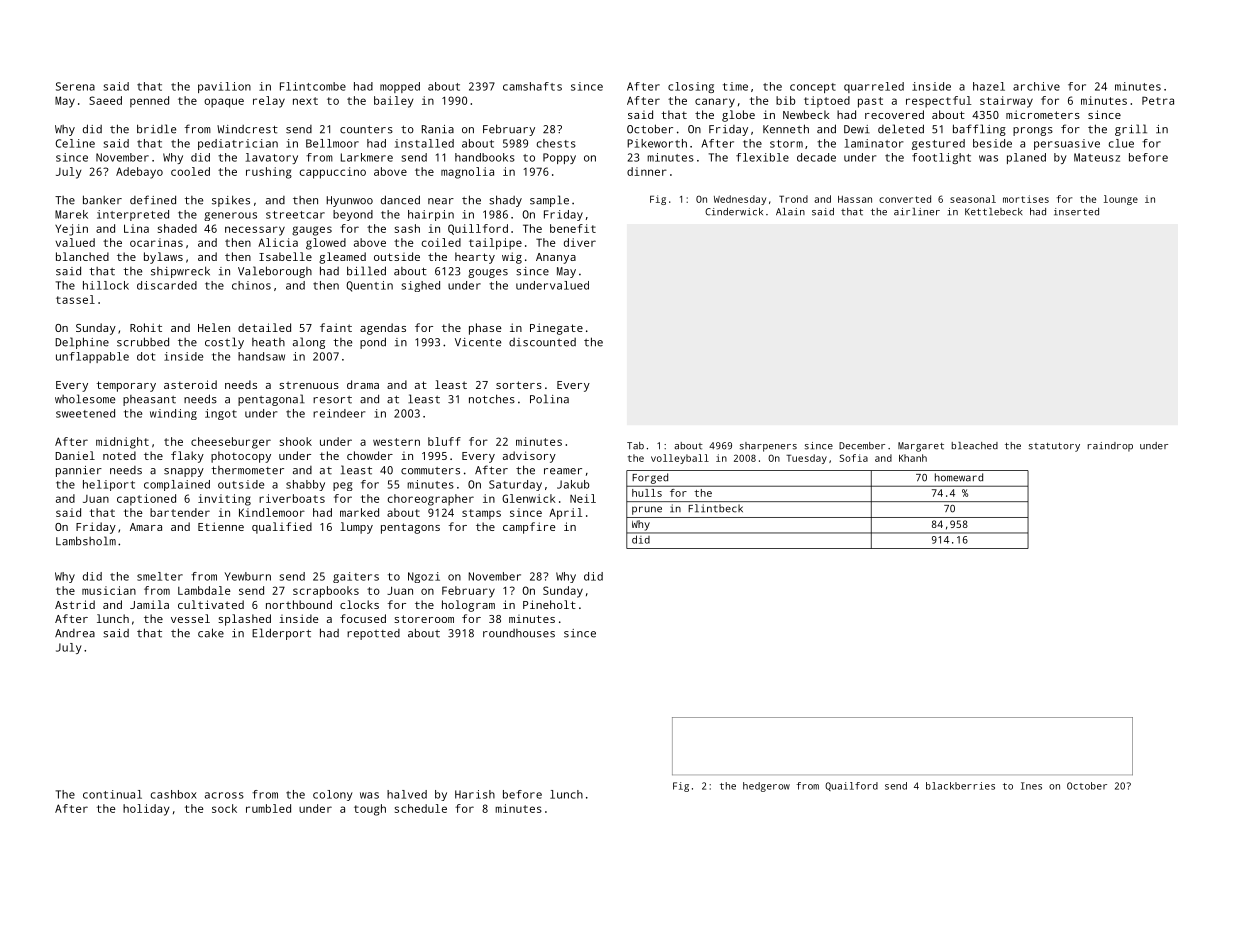 Image resolution: width=1233 pixels, height=952 pixels. Describe the element at coordinates (211, 633) in the image. I see `cake` at that location.
